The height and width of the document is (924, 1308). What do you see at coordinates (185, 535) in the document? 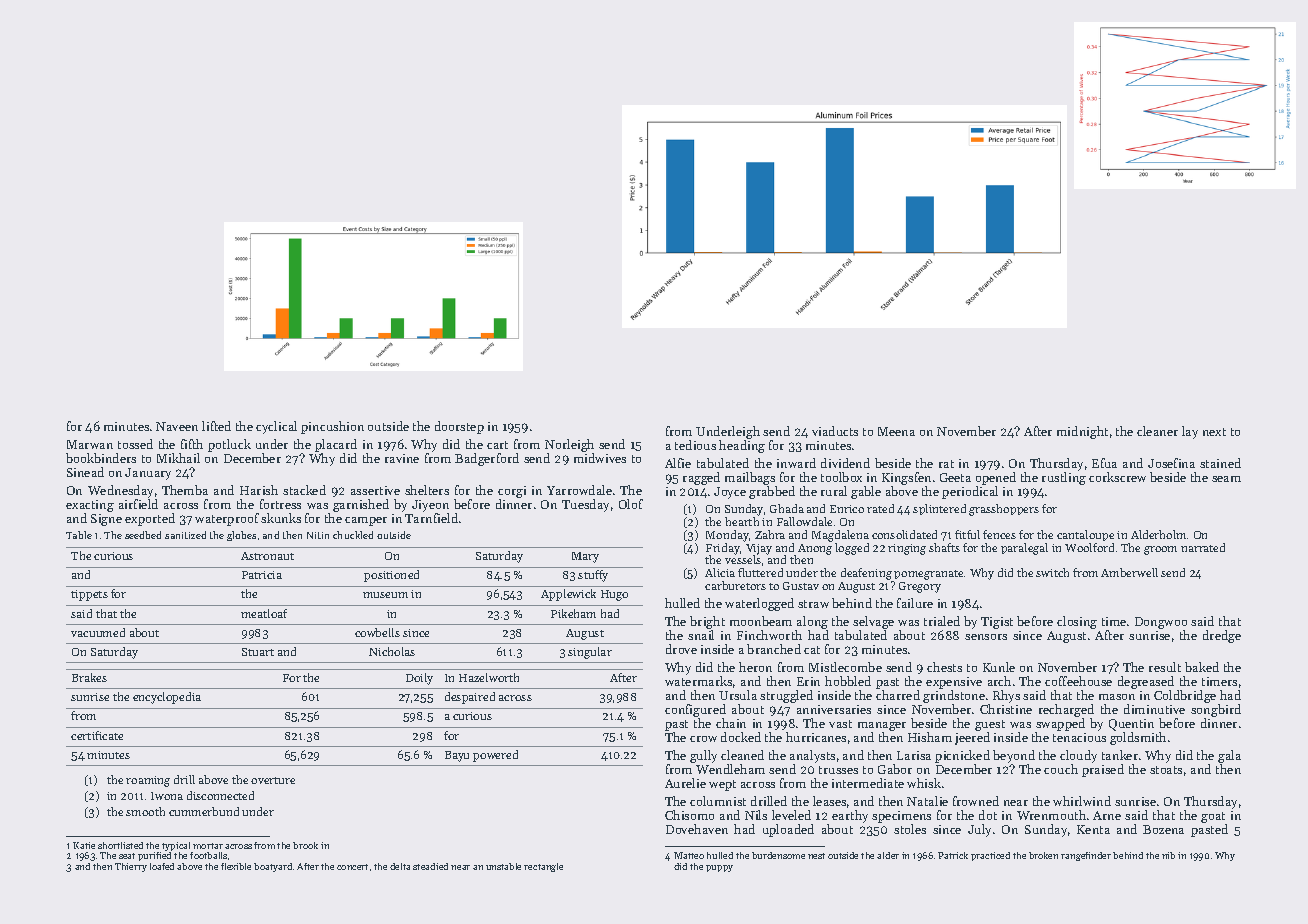
I see `sanitized` at bounding box center [185, 535].
